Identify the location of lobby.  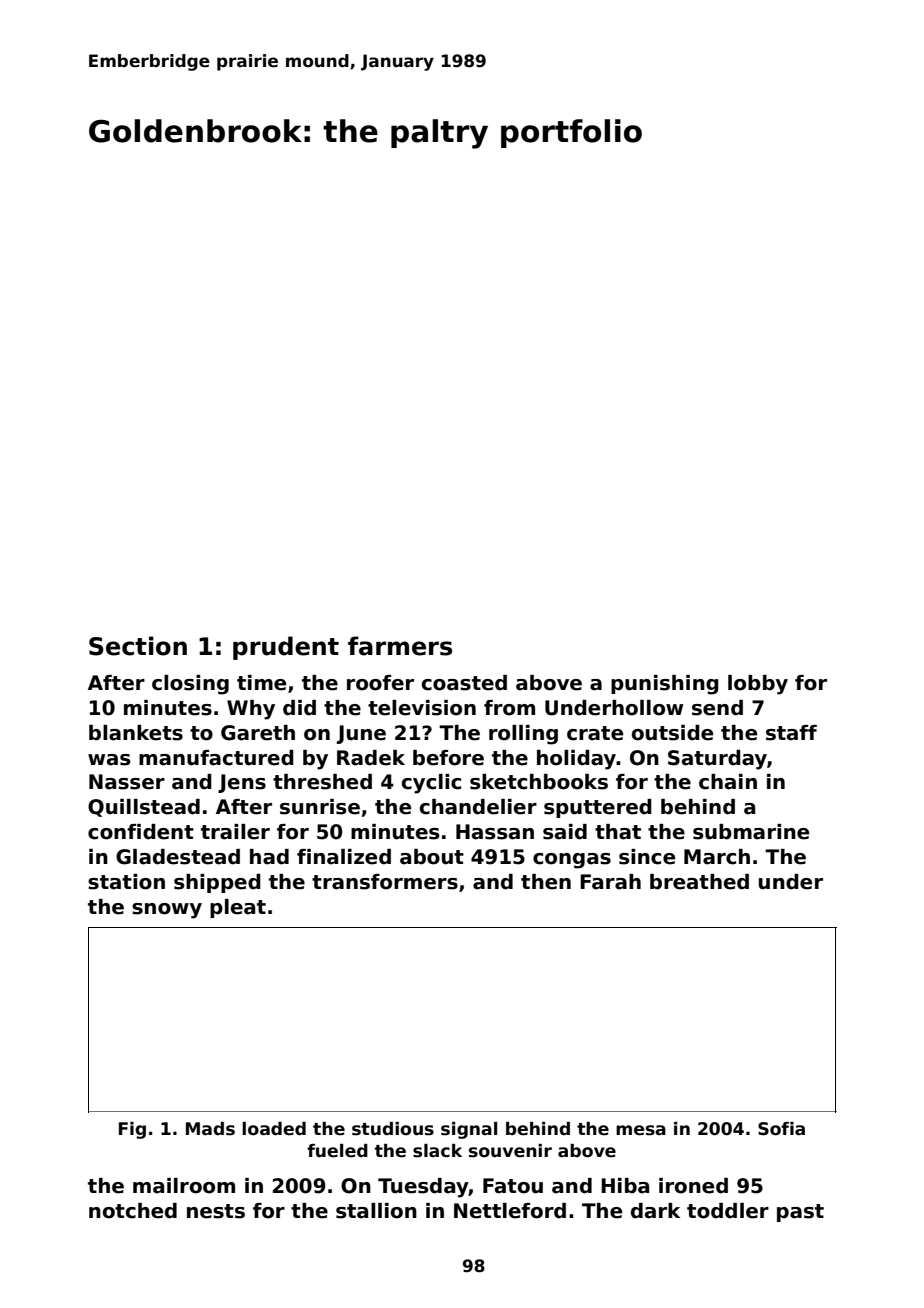
(758, 685).
